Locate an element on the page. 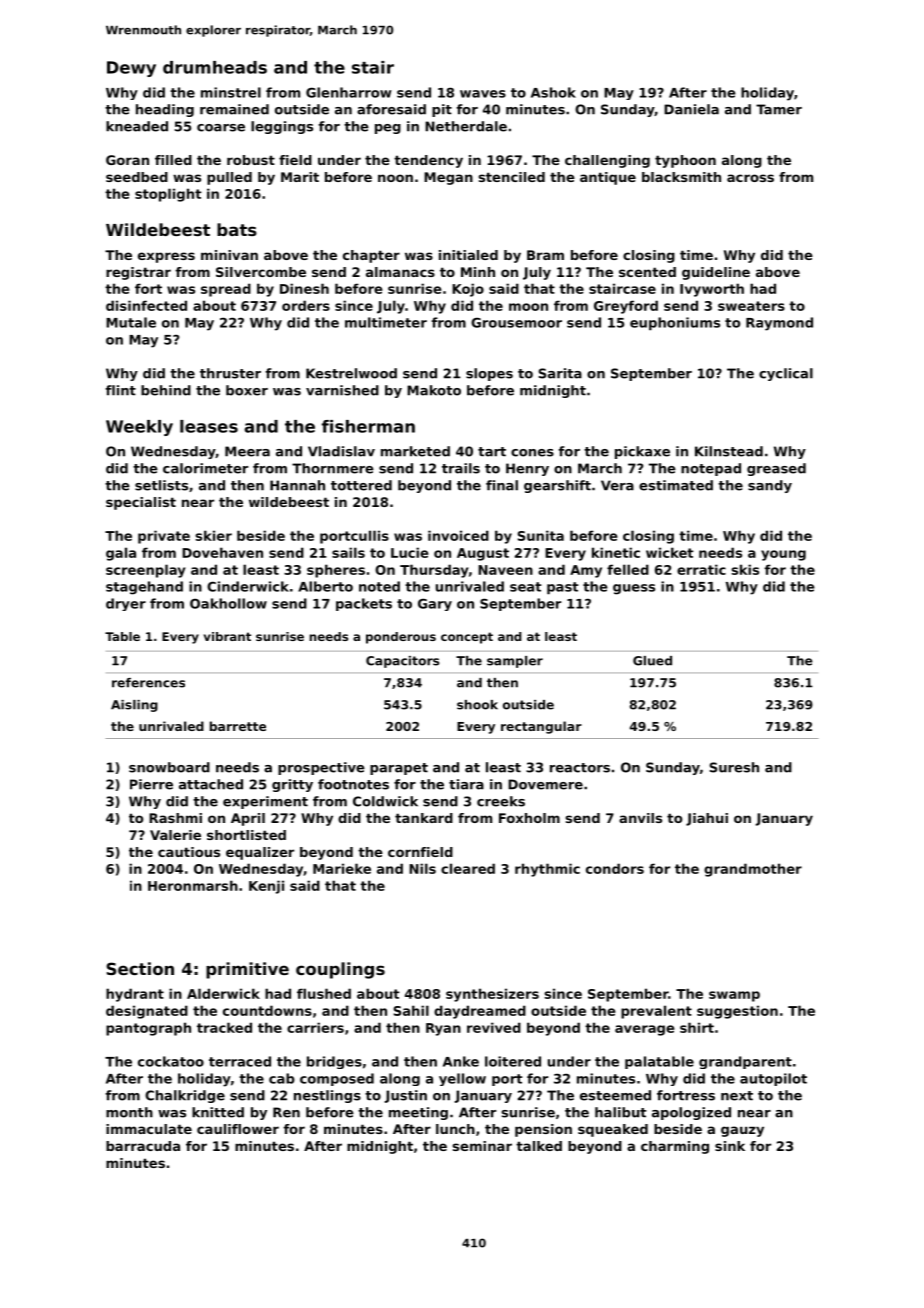 The height and width of the document is (1308, 924). Daniela is located at coordinates (691, 109).
